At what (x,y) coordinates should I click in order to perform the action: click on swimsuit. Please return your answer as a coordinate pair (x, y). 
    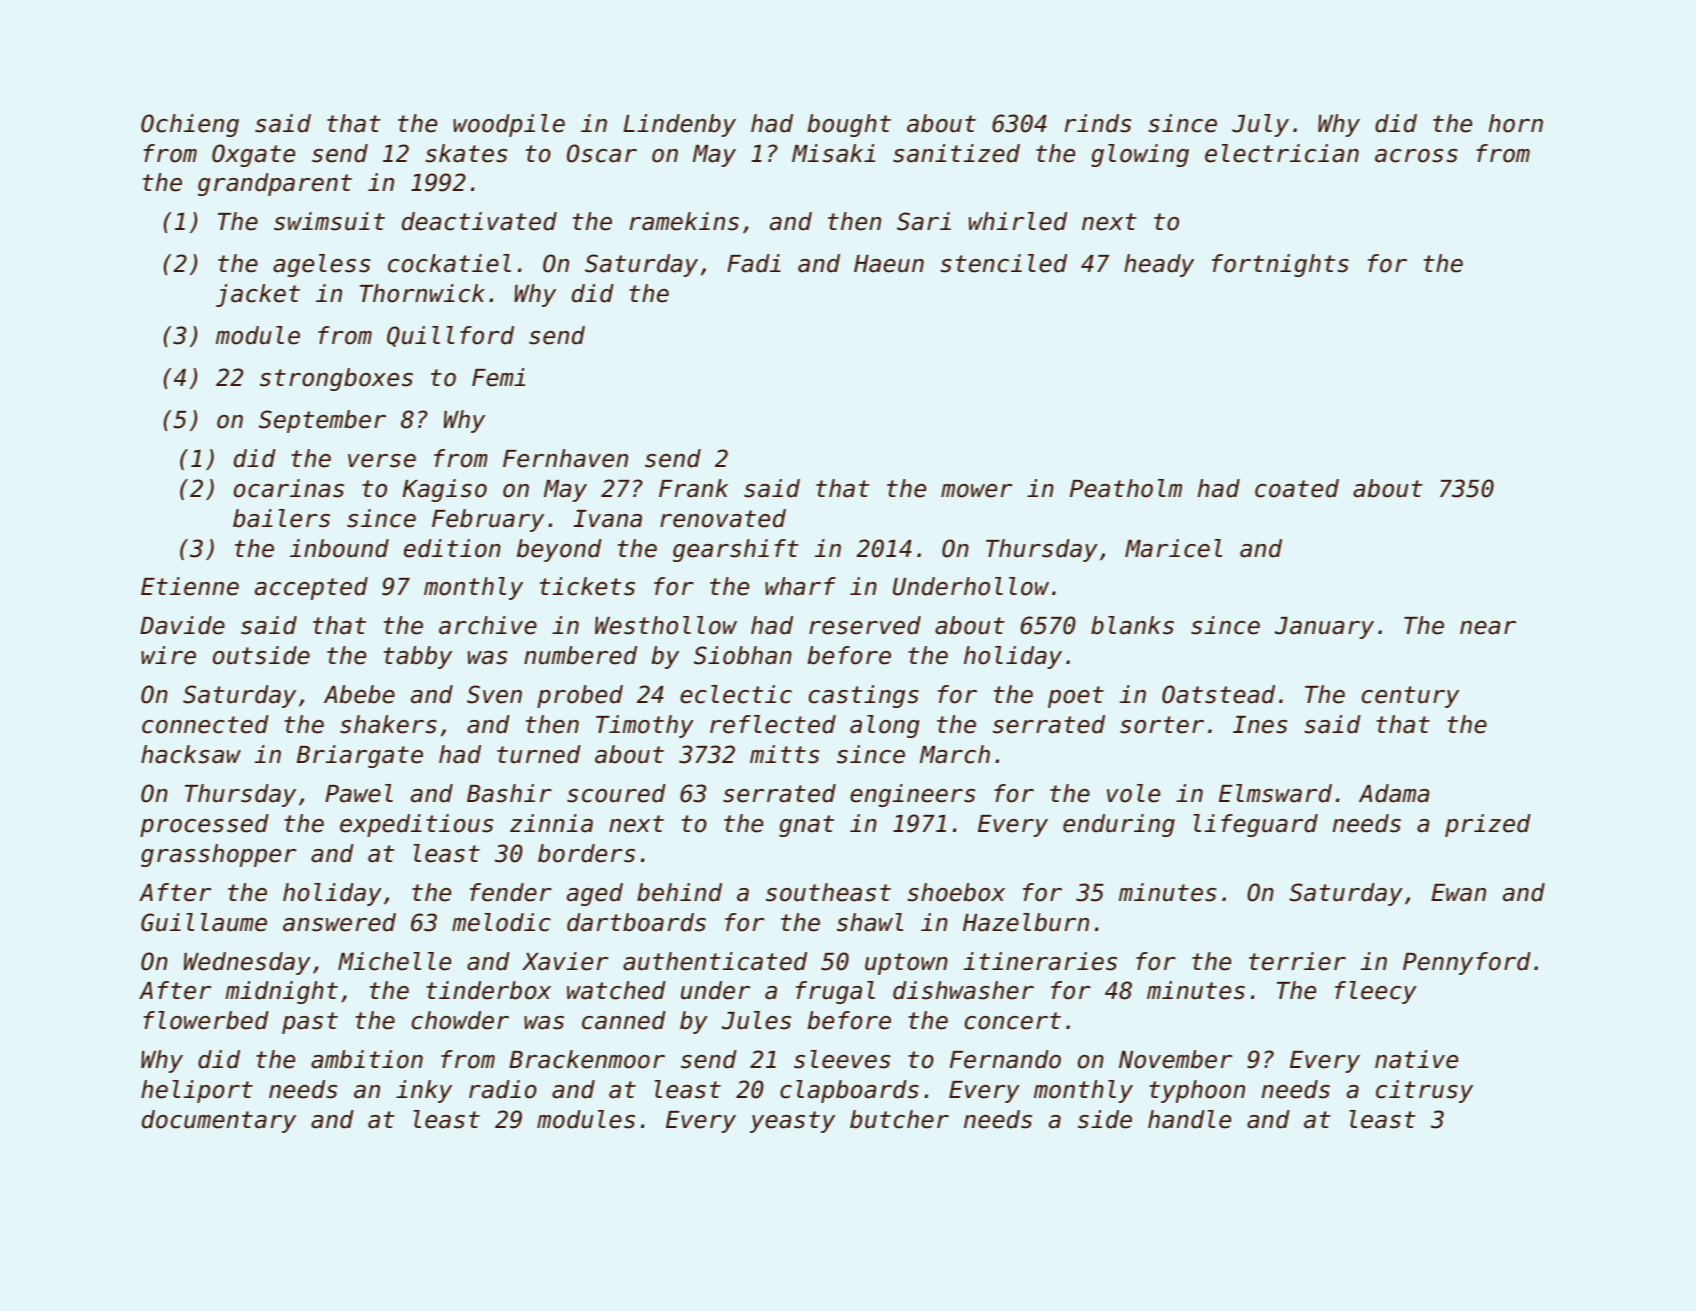
    Looking at the image, I should click on (329, 221).
